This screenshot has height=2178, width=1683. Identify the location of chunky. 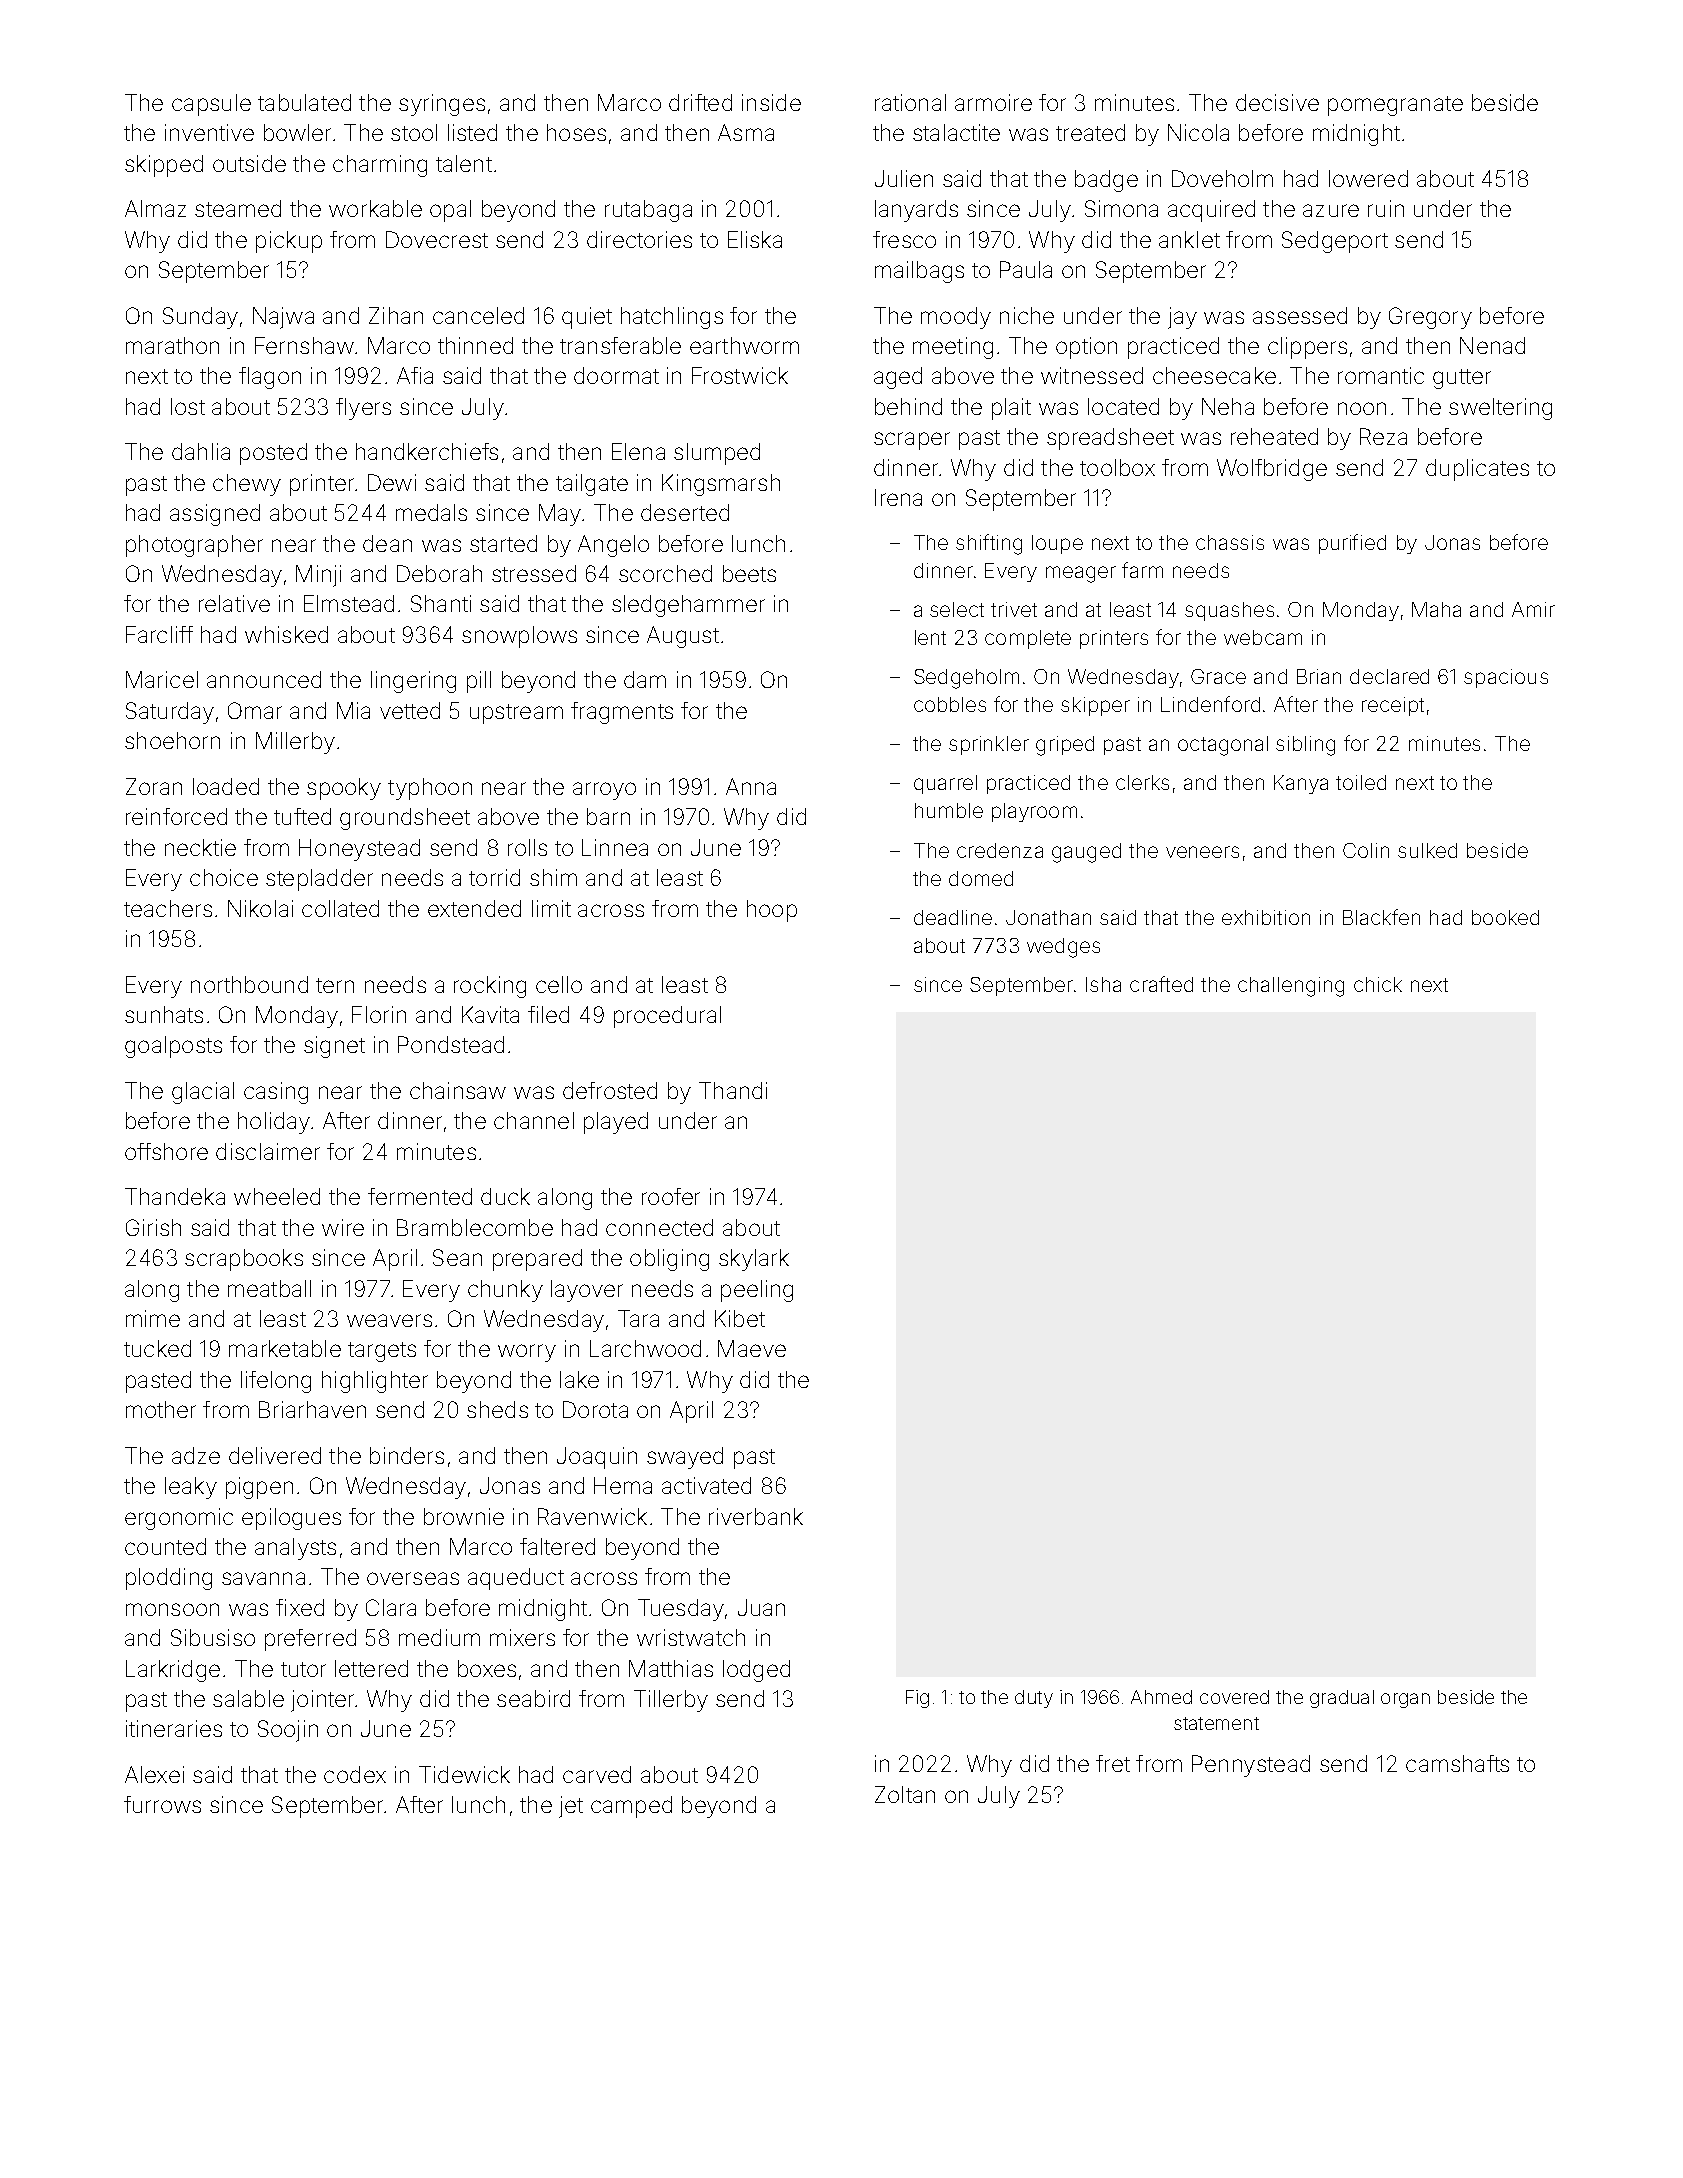
(505, 1291).
